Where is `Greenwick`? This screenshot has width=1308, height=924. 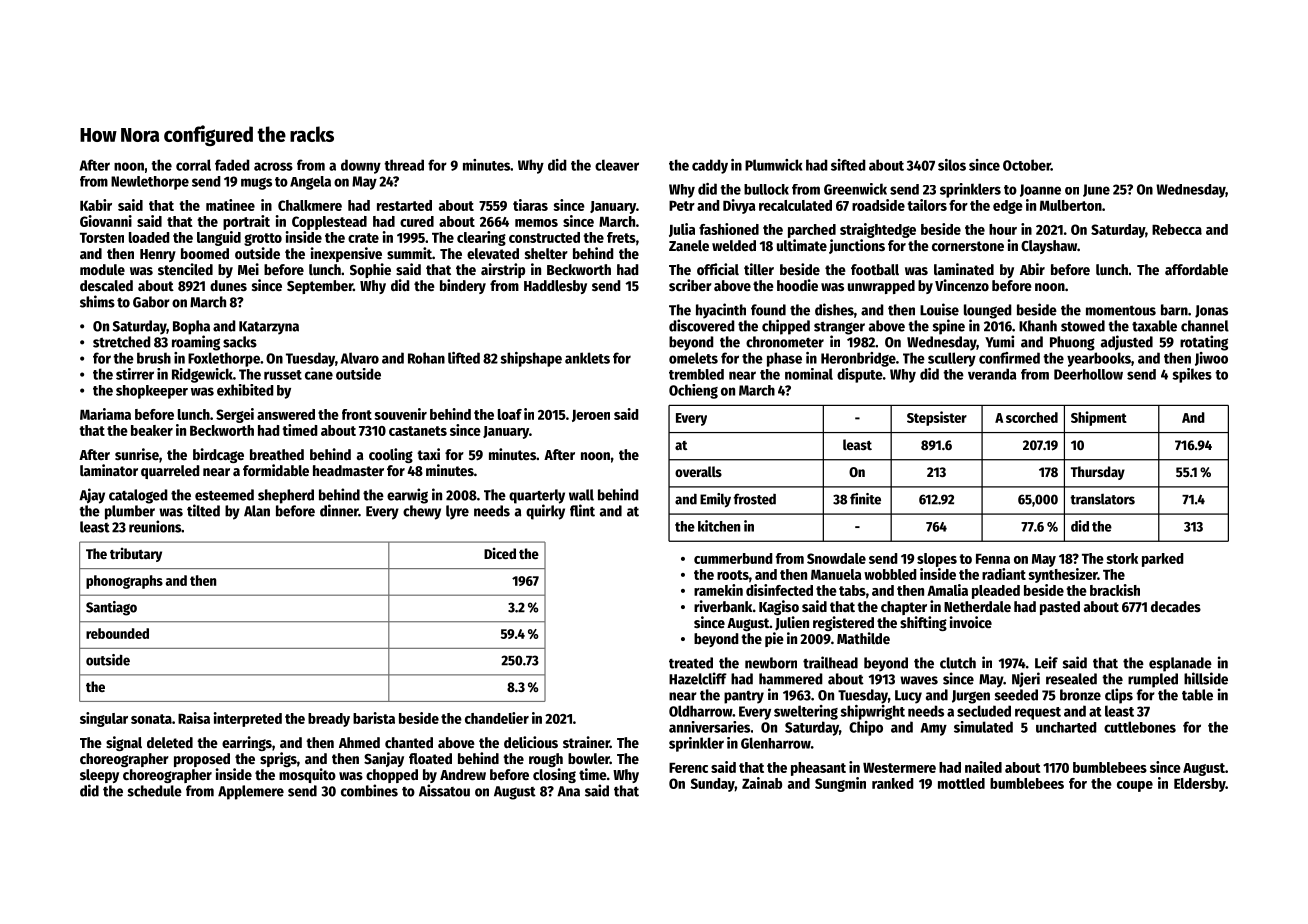 Greenwick is located at coordinates (855, 189).
